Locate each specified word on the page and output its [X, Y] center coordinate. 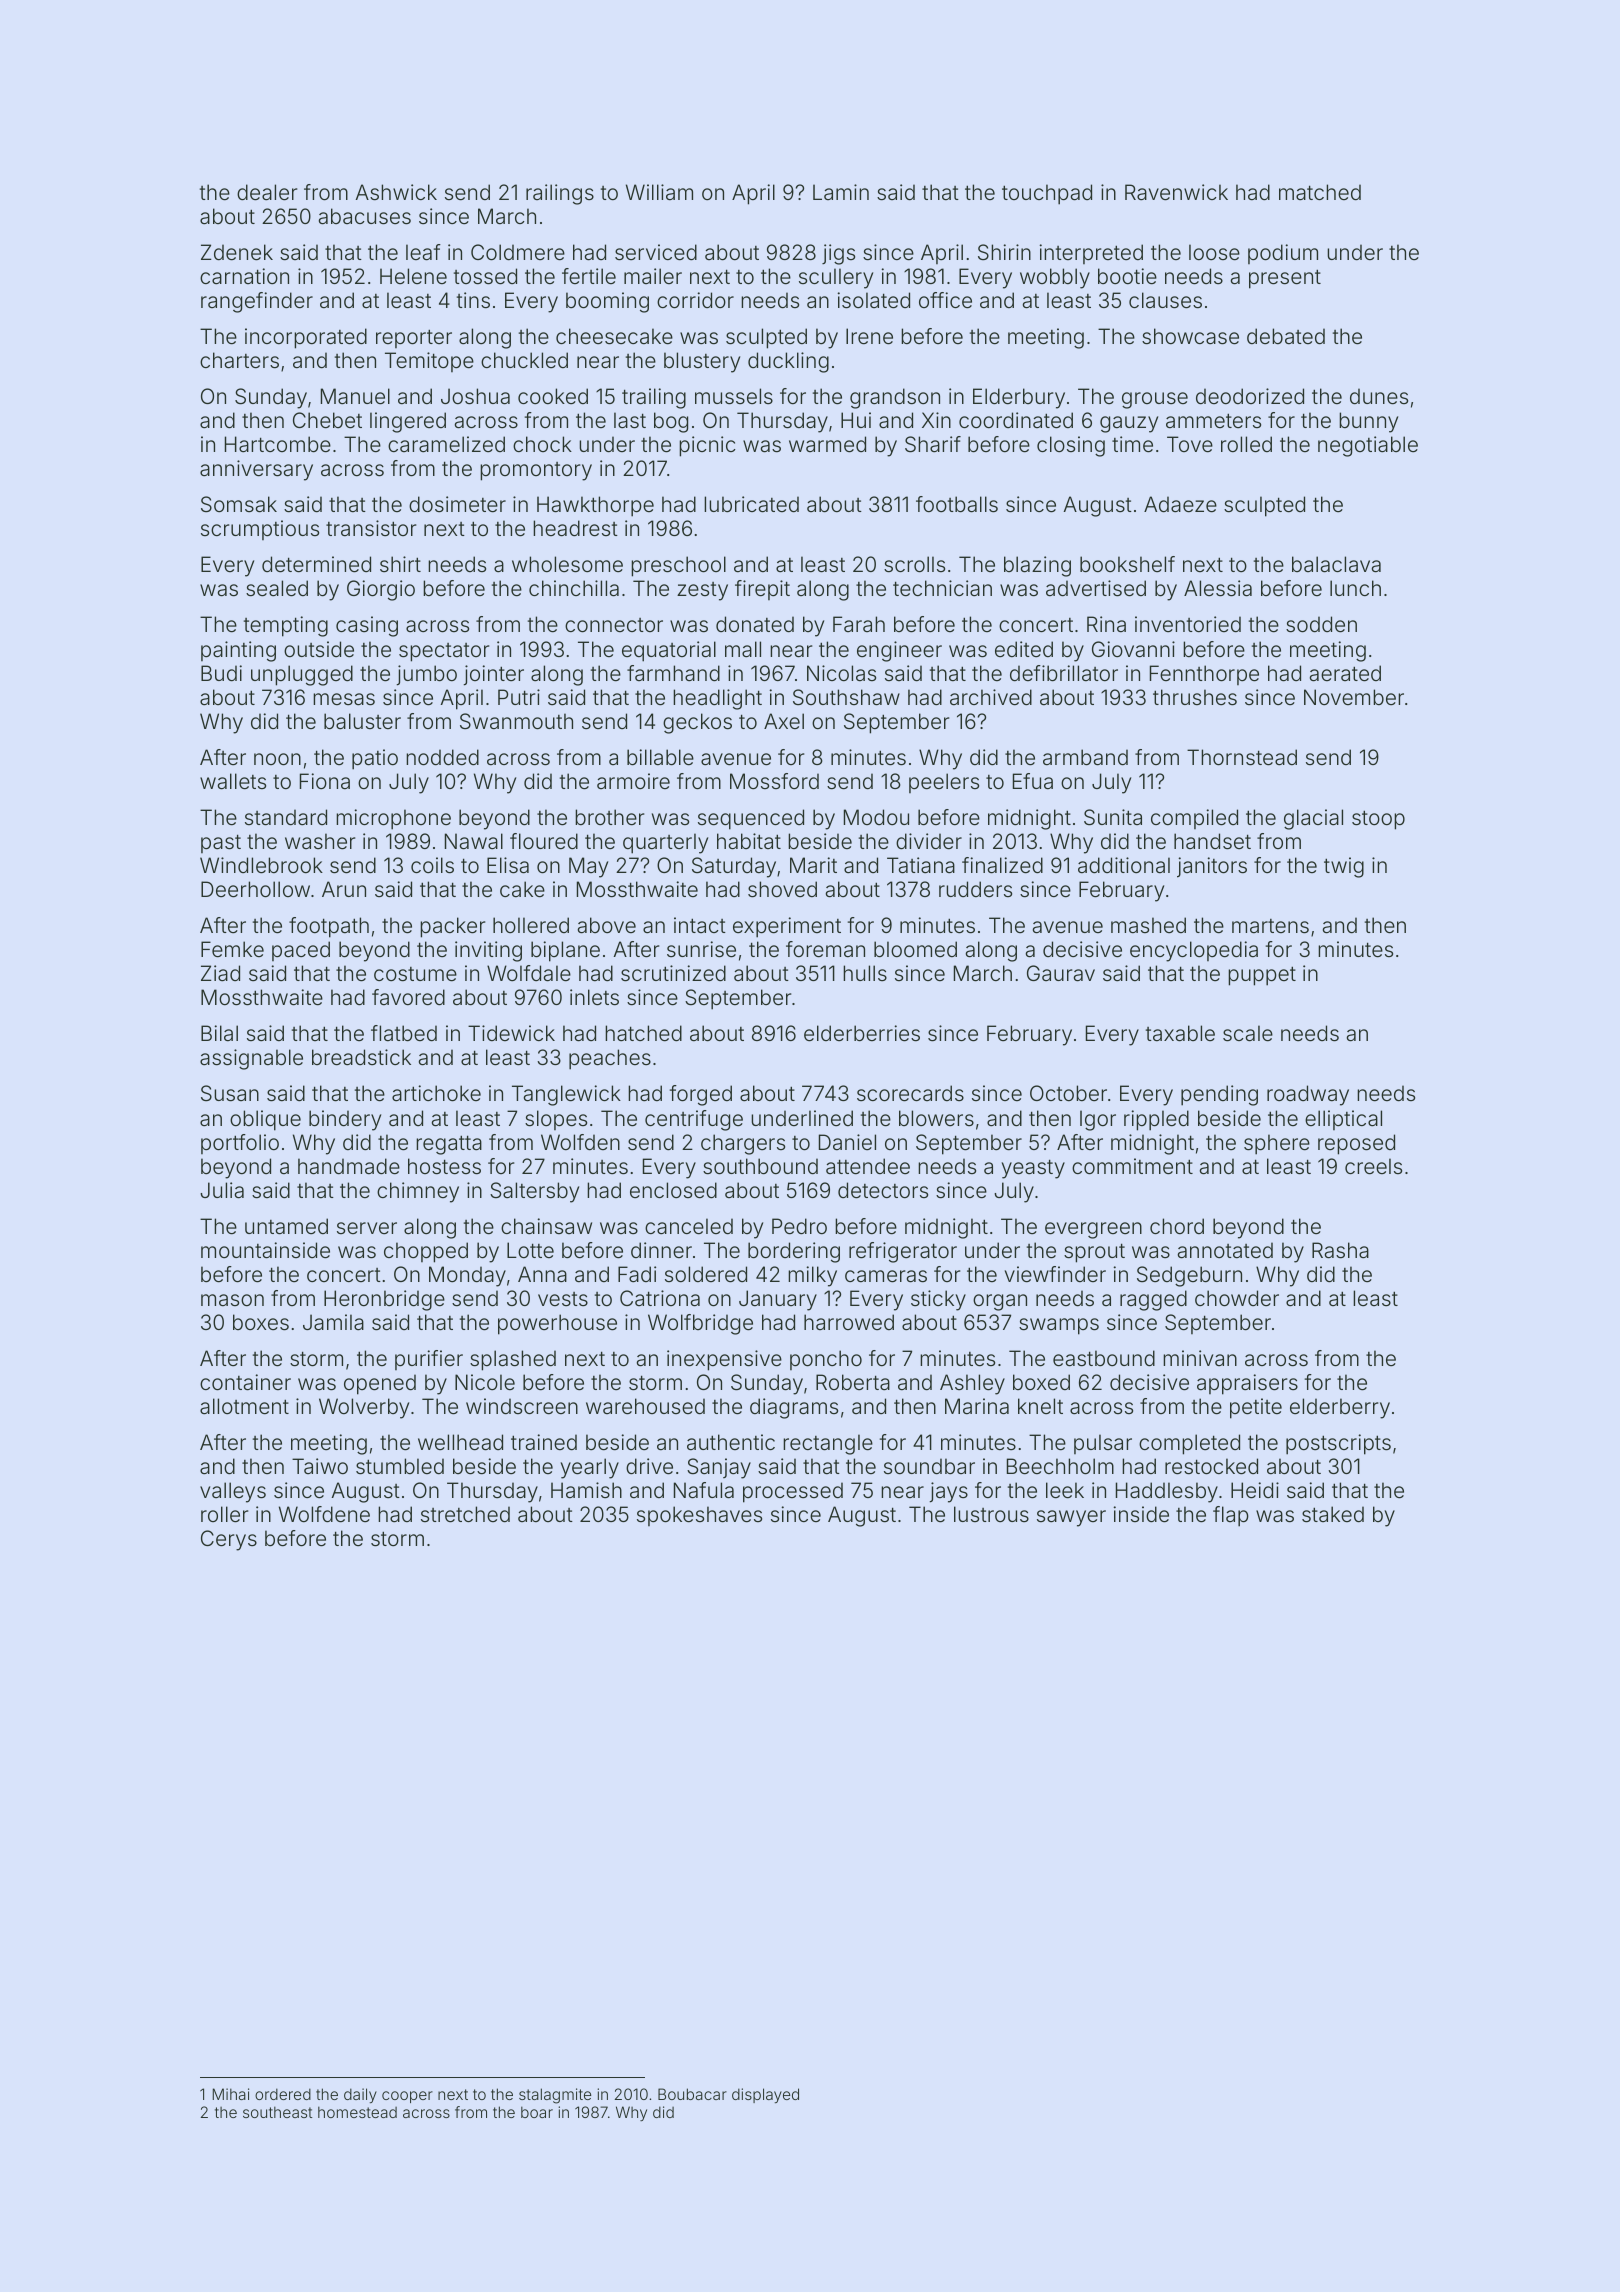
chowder [1237, 1298]
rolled [1246, 444]
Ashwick [396, 192]
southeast [277, 2112]
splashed [513, 1360]
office [945, 300]
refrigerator [903, 1252]
